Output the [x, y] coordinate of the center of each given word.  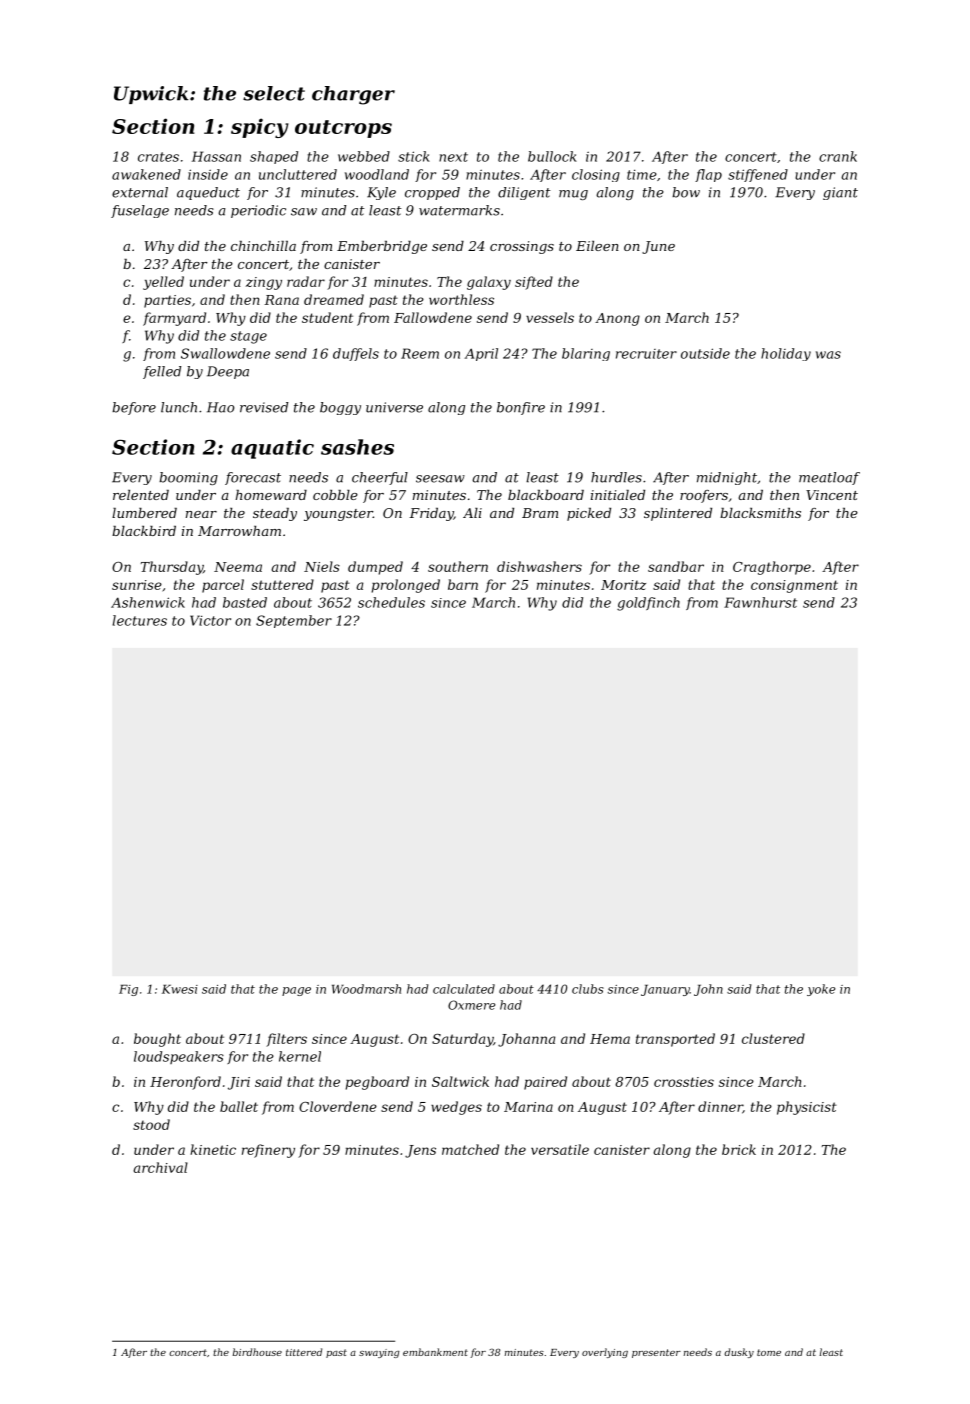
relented [141, 495]
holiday [786, 354]
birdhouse [257, 1352]
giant [840, 193]
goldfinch [648, 604]
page [296, 991]
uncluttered [298, 174]
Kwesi [180, 989]
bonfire [521, 408]
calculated [464, 989]
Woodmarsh [366, 989]
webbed [364, 156]
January [665, 990]
